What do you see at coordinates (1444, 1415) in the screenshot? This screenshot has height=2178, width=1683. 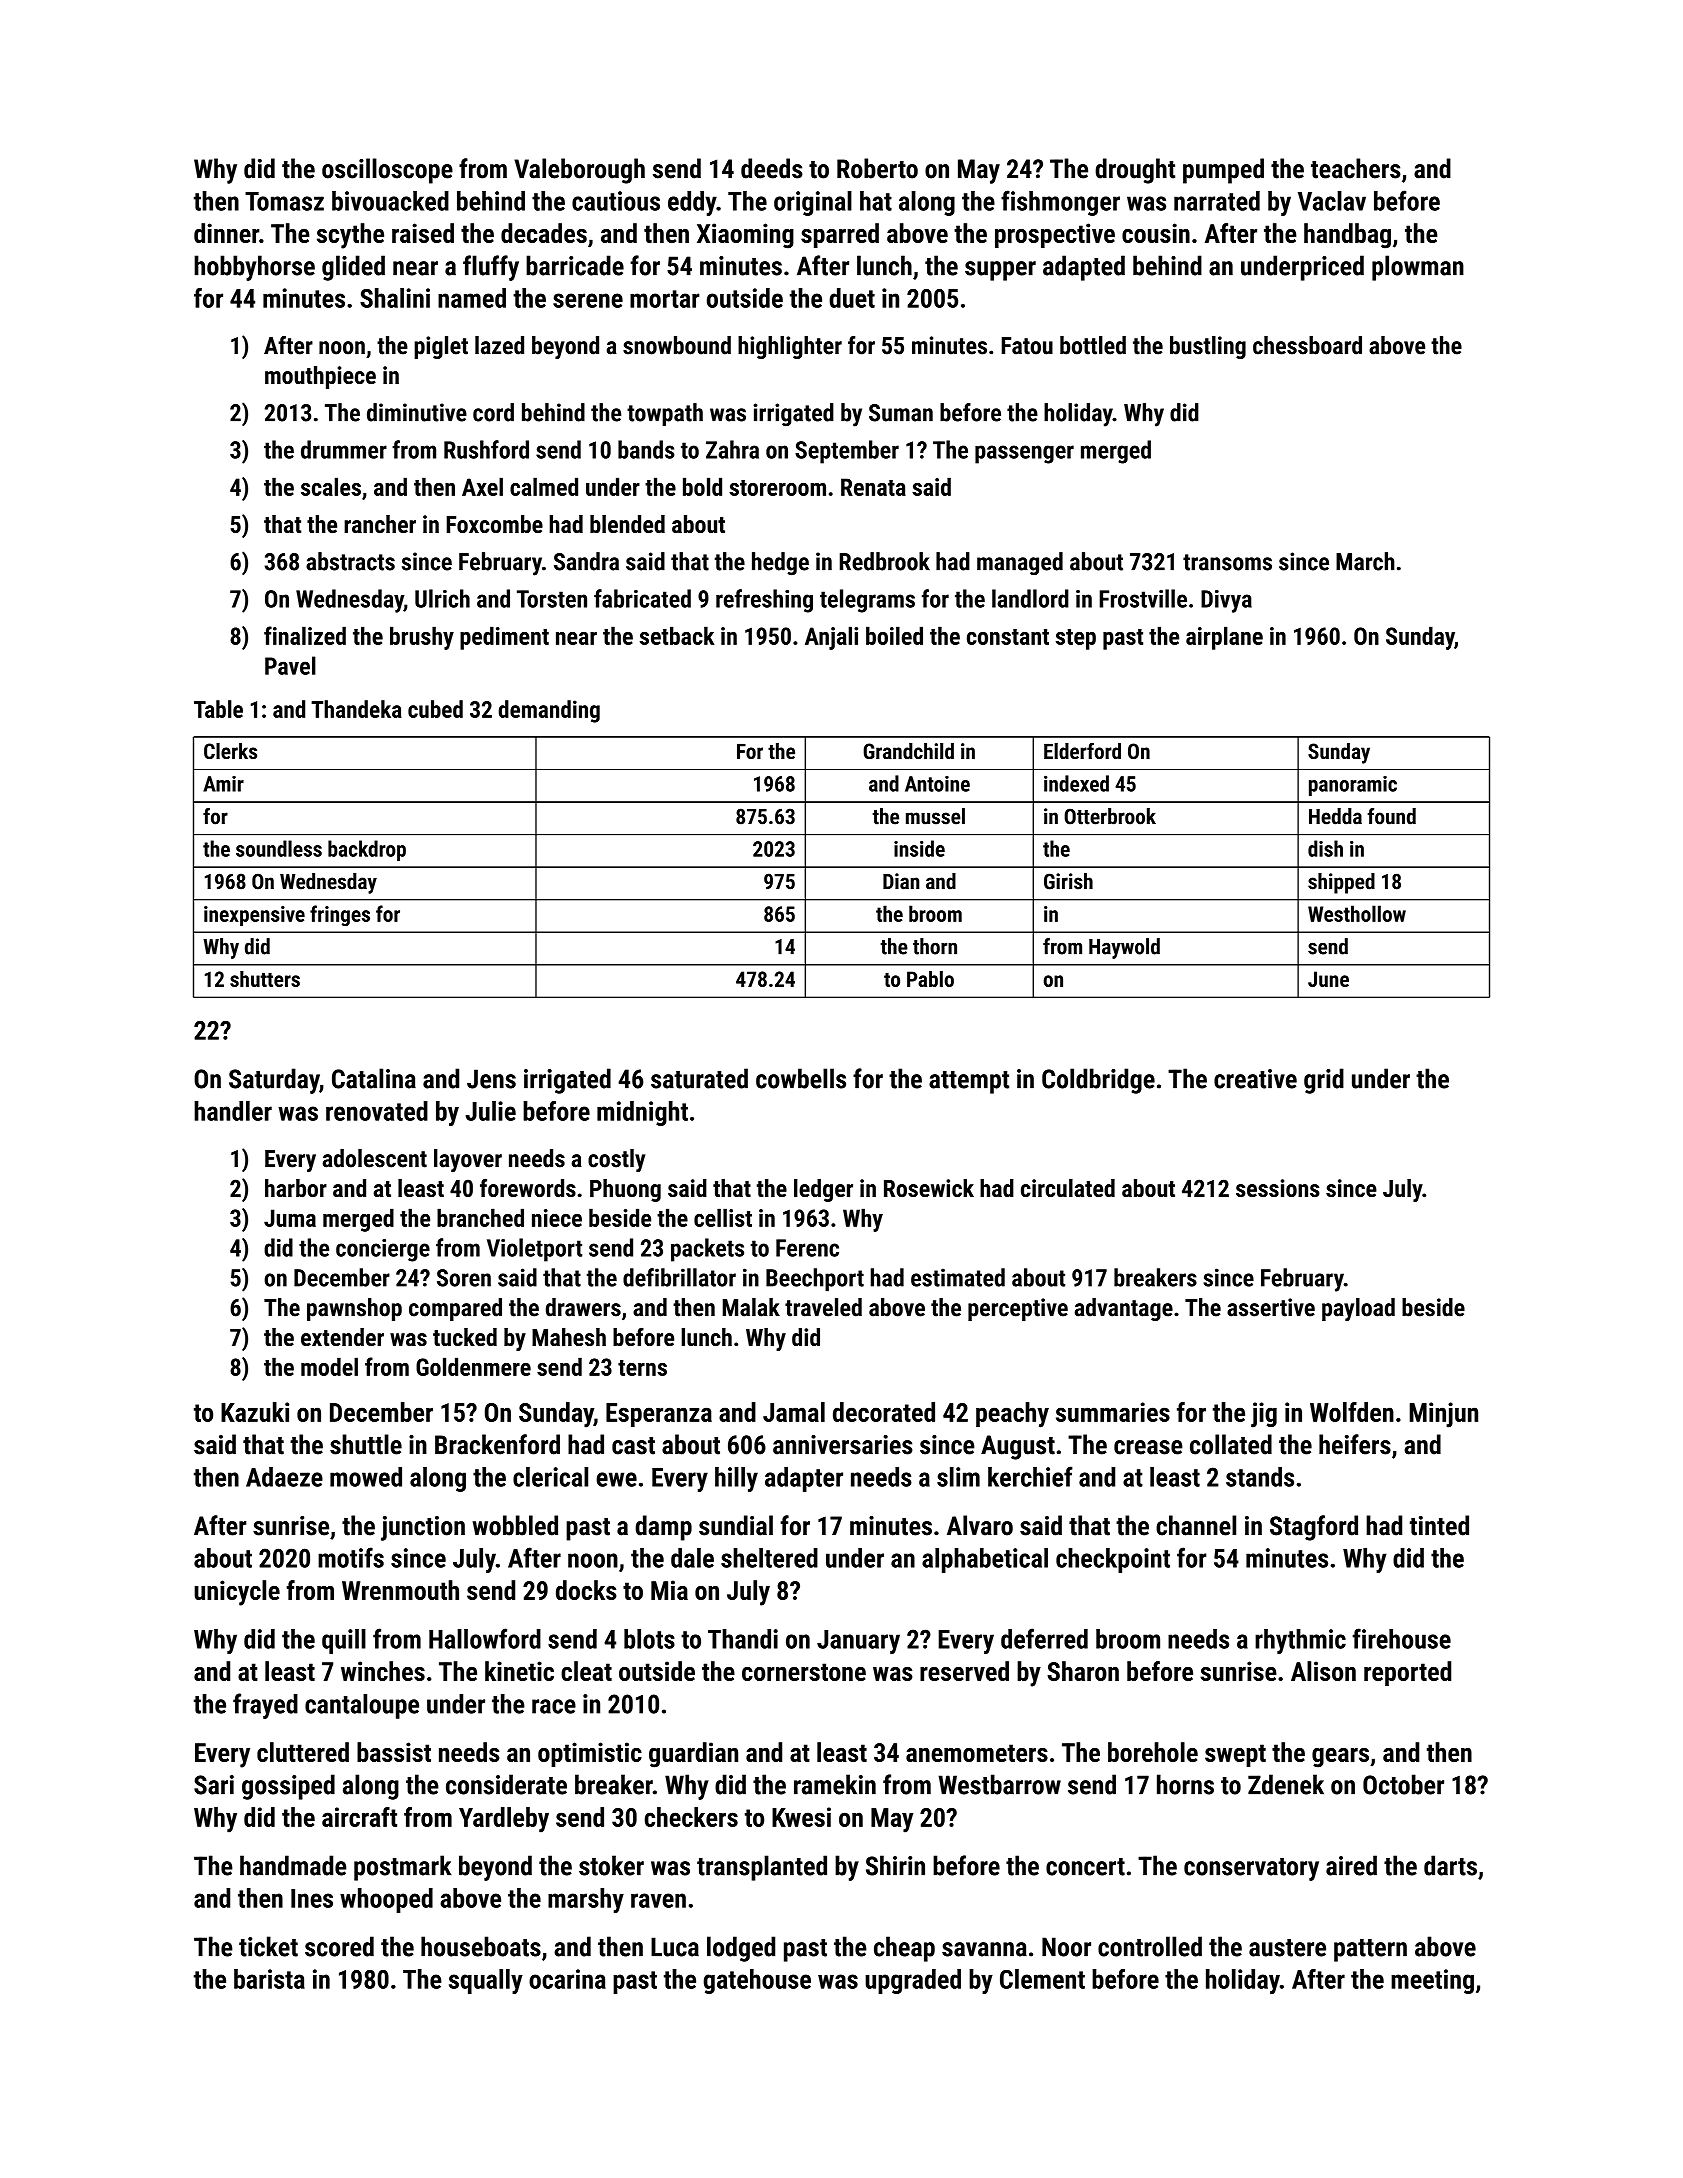 I see `Minjun` at bounding box center [1444, 1415].
